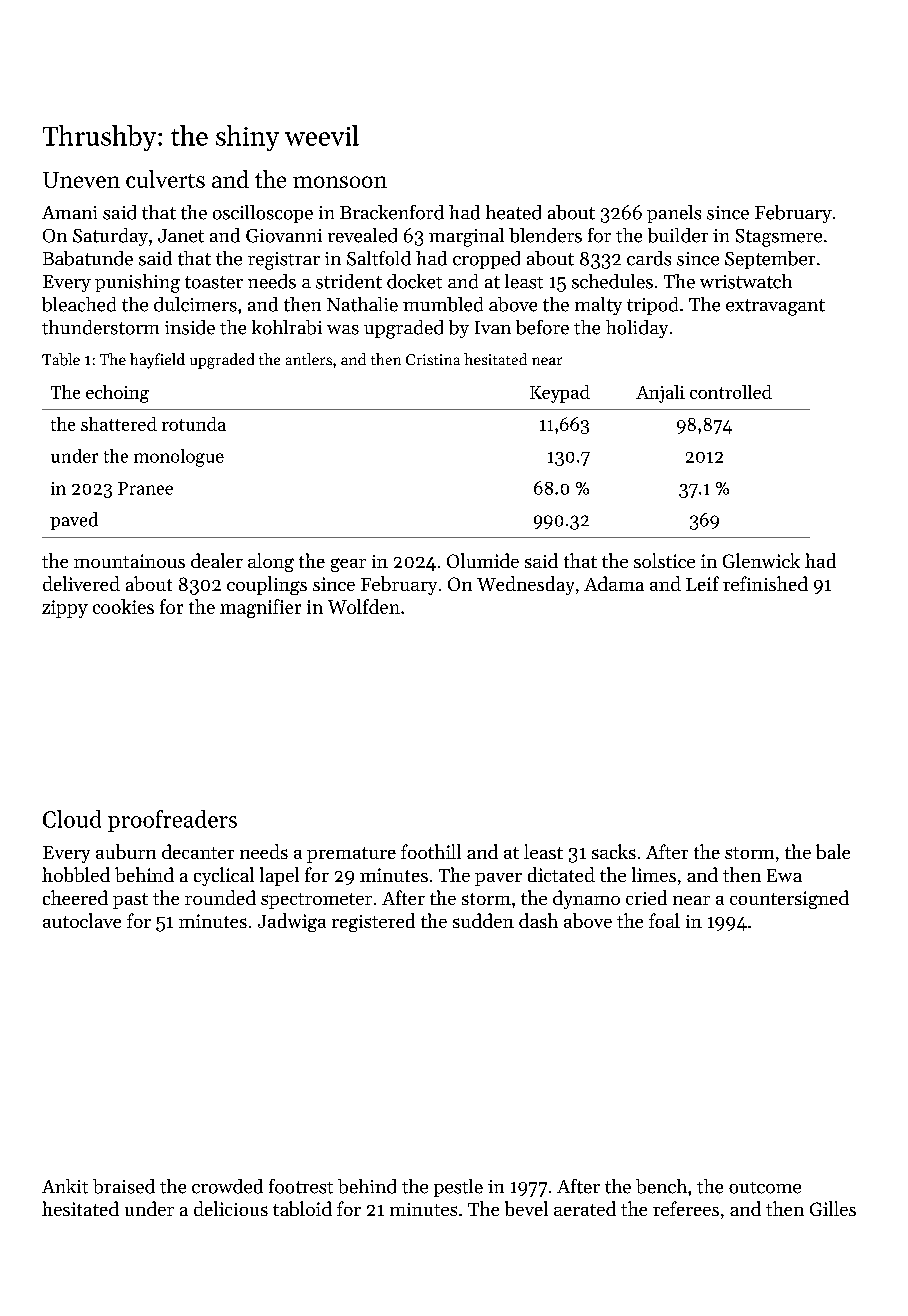 The height and width of the page is (1316, 908). I want to click on magnifier, so click(260, 608).
